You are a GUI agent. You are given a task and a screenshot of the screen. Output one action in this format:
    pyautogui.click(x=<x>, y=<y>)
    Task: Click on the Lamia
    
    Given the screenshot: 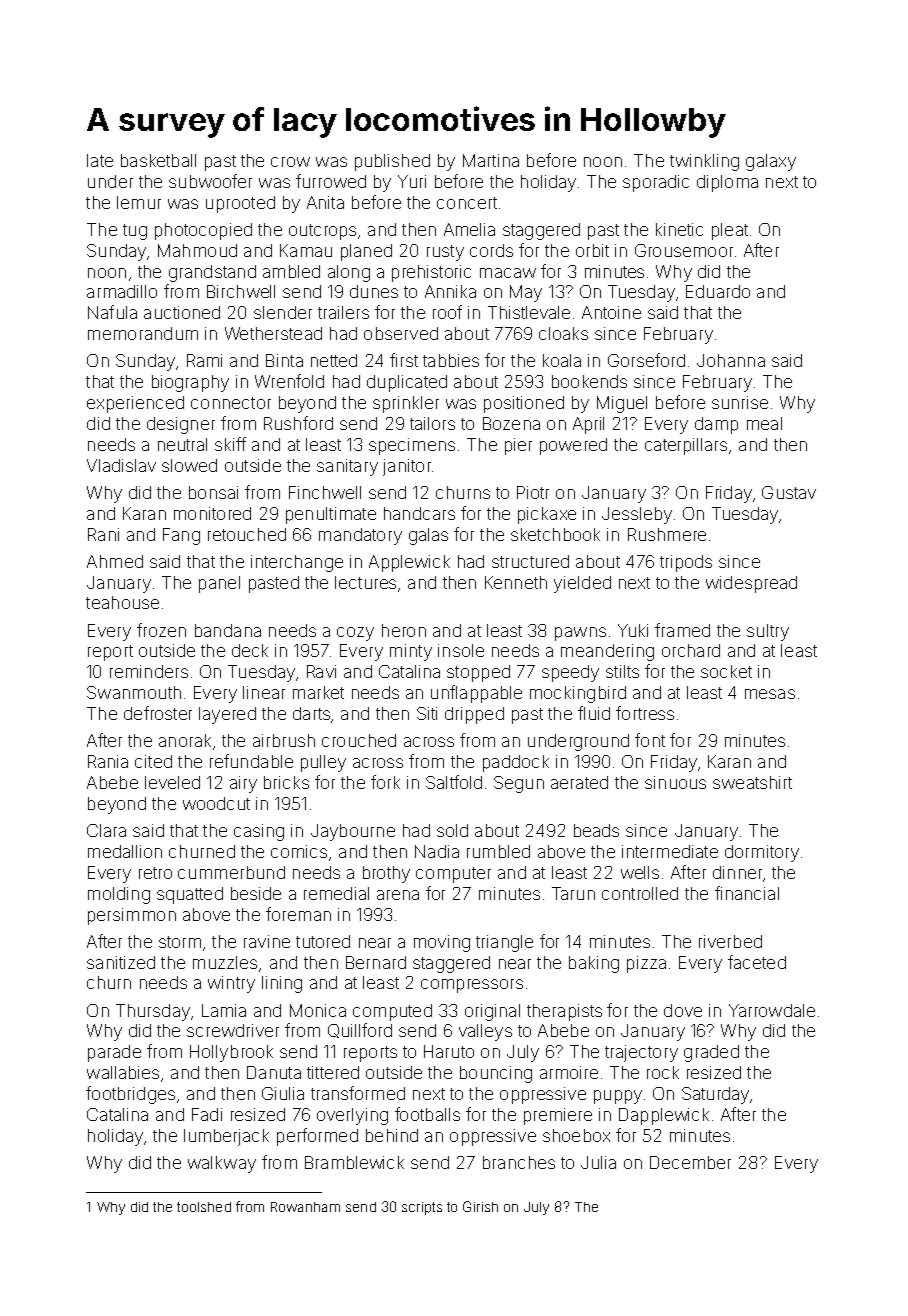 What is the action you would take?
    pyautogui.click(x=224, y=1010)
